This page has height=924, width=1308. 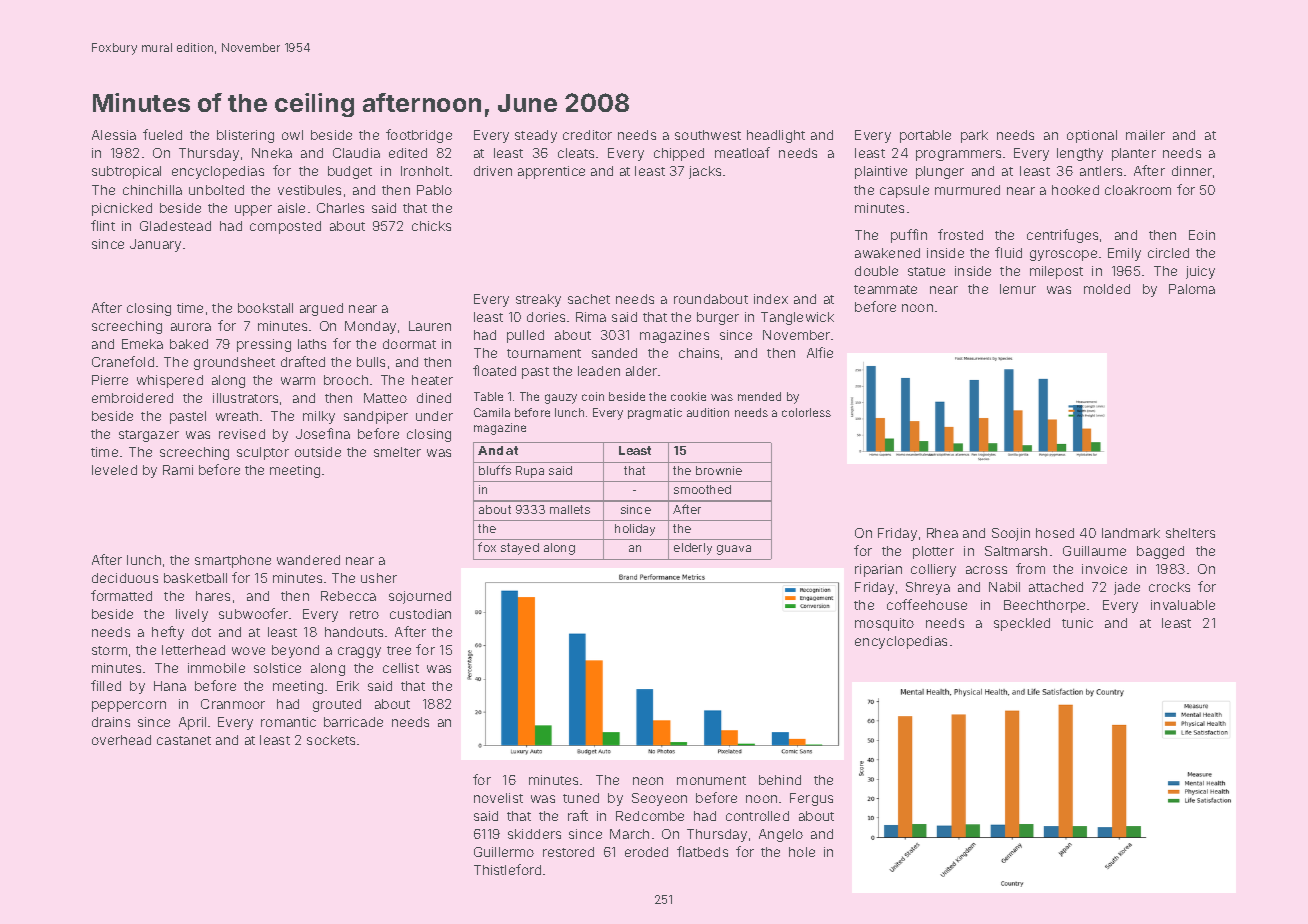 What do you see at coordinates (1077, 623) in the page?
I see `tunic` at bounding box center [1077, 623].
